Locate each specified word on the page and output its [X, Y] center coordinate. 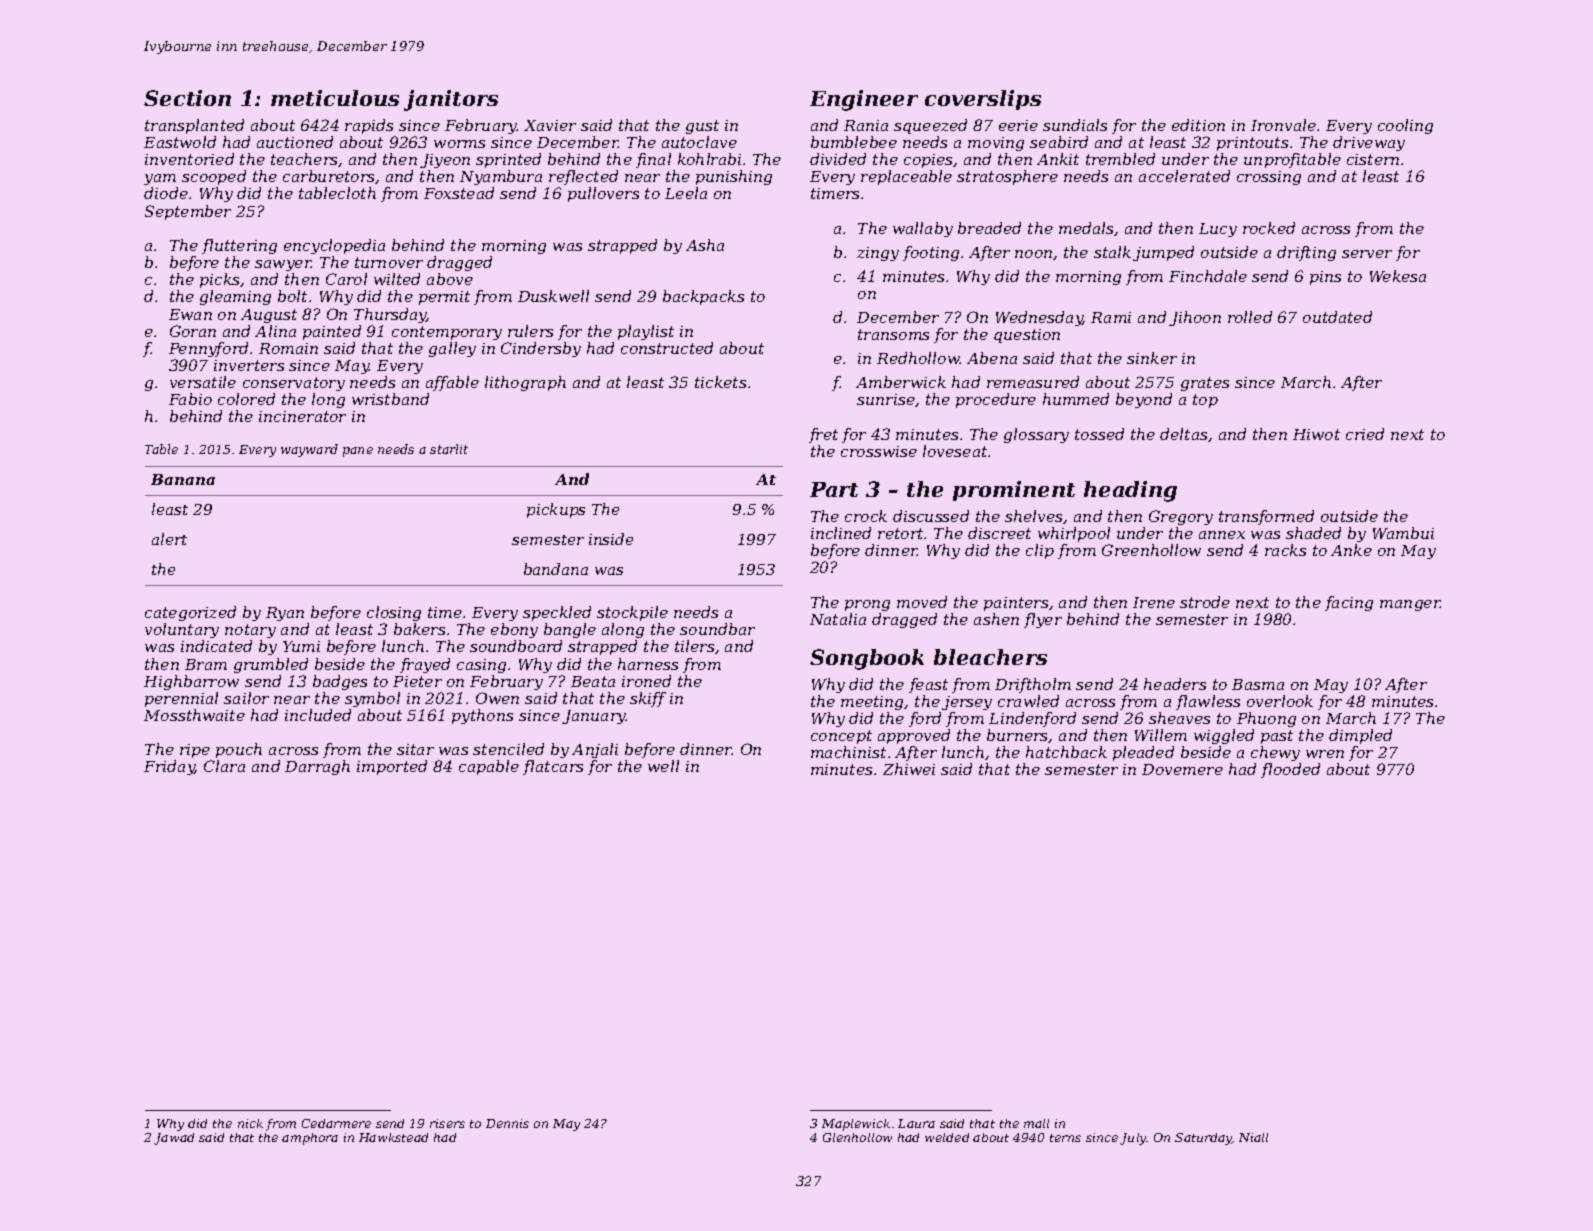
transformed [1266, 517]
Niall [1253, 1137]
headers [1175, 684]
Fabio [190, 399]
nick [250, 1123]
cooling [1405, 126]
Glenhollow [857, 1137]
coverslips [983, 100]
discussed [931, 516]
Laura [916, 1123]
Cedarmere [336, 1123]
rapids [369, 126]
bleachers [990, 657]
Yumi [301, 646]
